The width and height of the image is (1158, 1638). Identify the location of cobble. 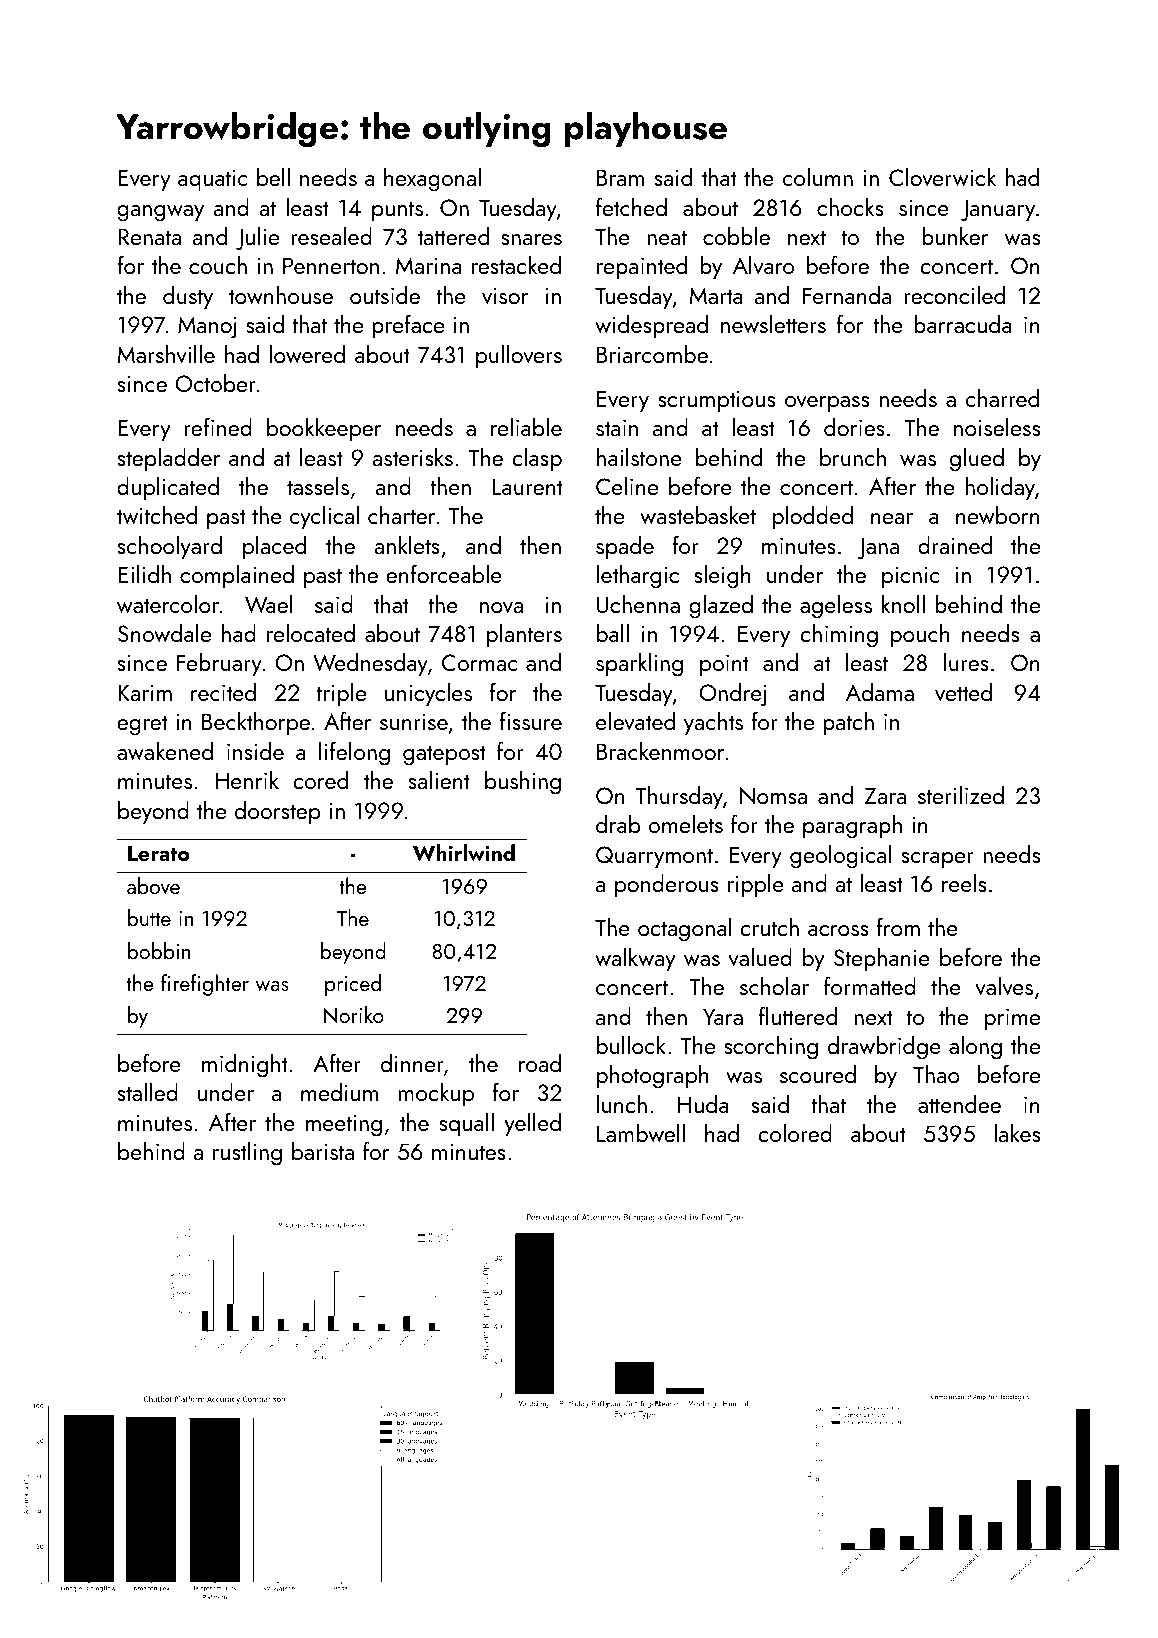
(736, 236).
